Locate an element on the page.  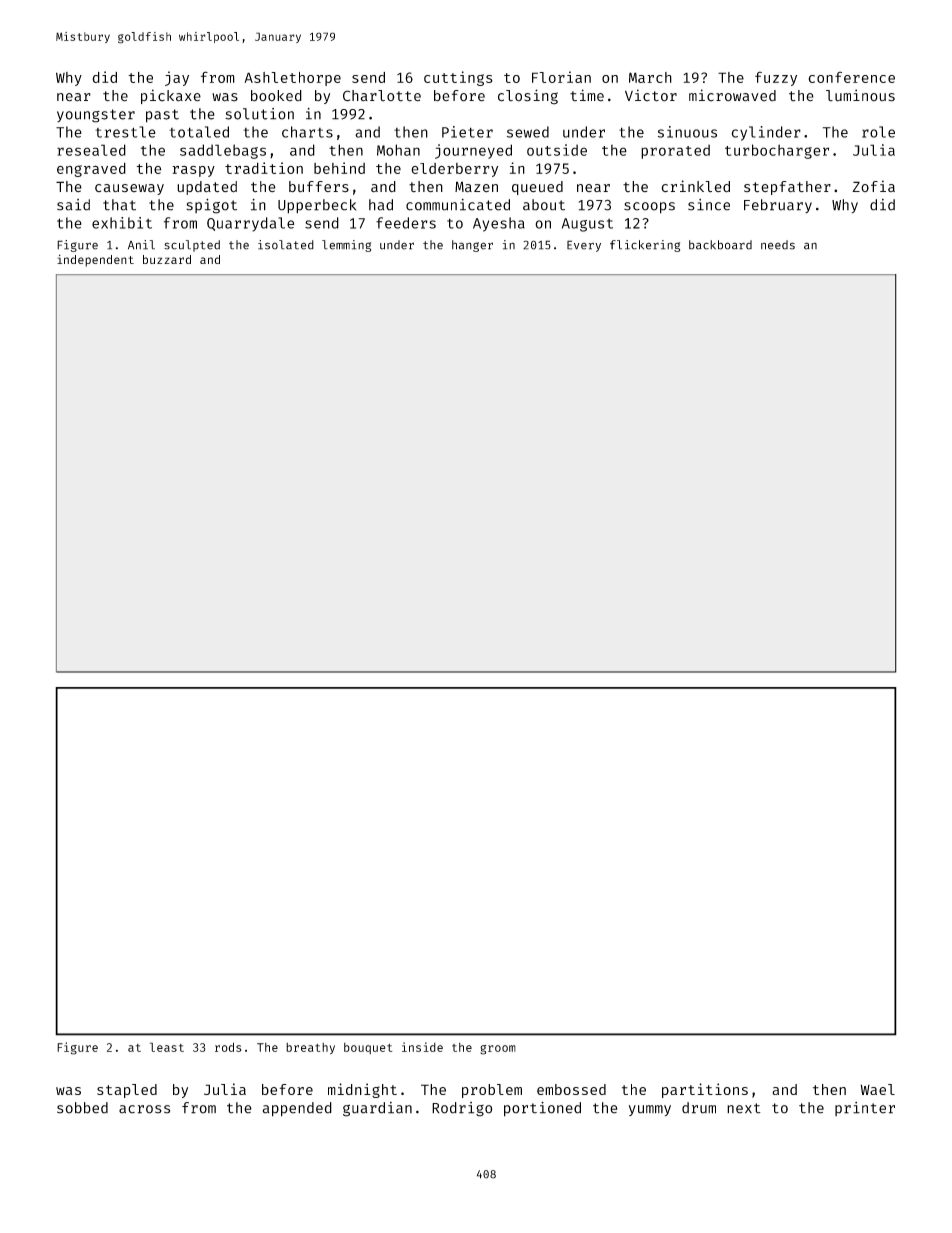
Ayesha is located at coordinates (499, 224).
